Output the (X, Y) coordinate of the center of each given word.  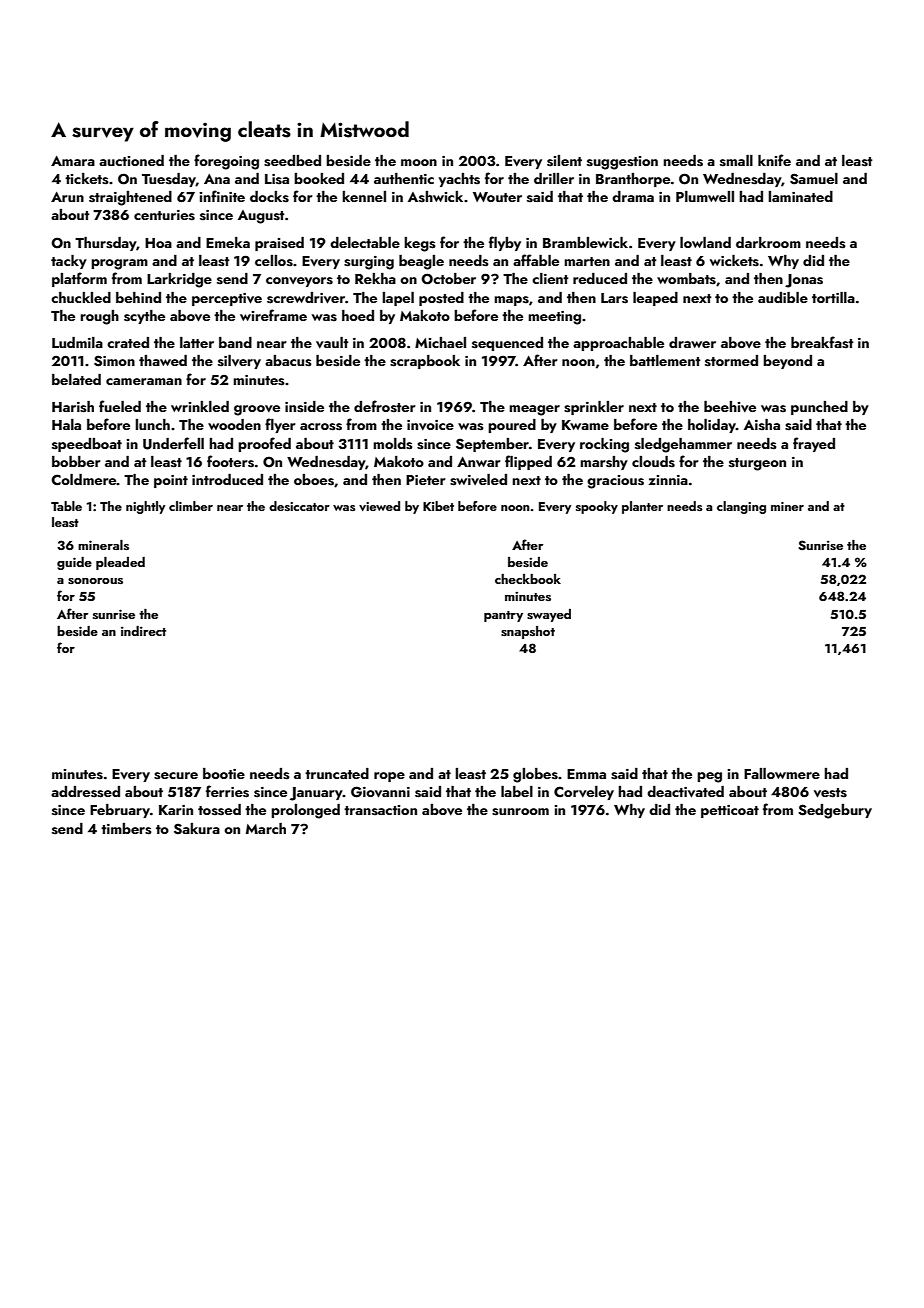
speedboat (87, 445)
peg (709, 777)
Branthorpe (633, 180)
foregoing (226, 162)
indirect (143, 631)
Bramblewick (585, 242)
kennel (364, 196)
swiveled (478, 480)
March (266, 828)
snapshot (528, 632)
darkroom (768, 242)
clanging (741, 507)
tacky (69, 262)
